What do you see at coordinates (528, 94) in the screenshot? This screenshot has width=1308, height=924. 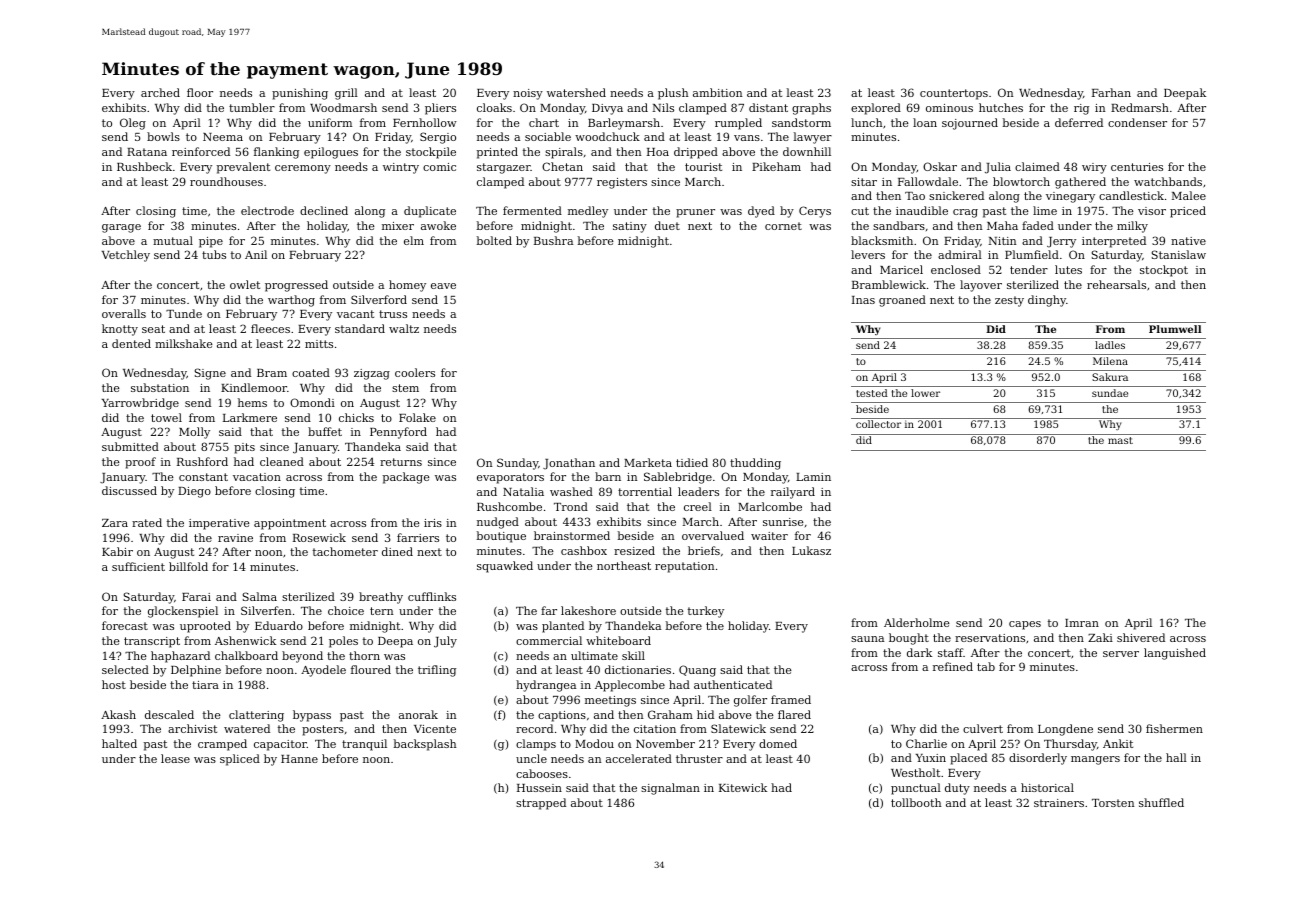 I see `noisy` at bounding box center [528, 94].
